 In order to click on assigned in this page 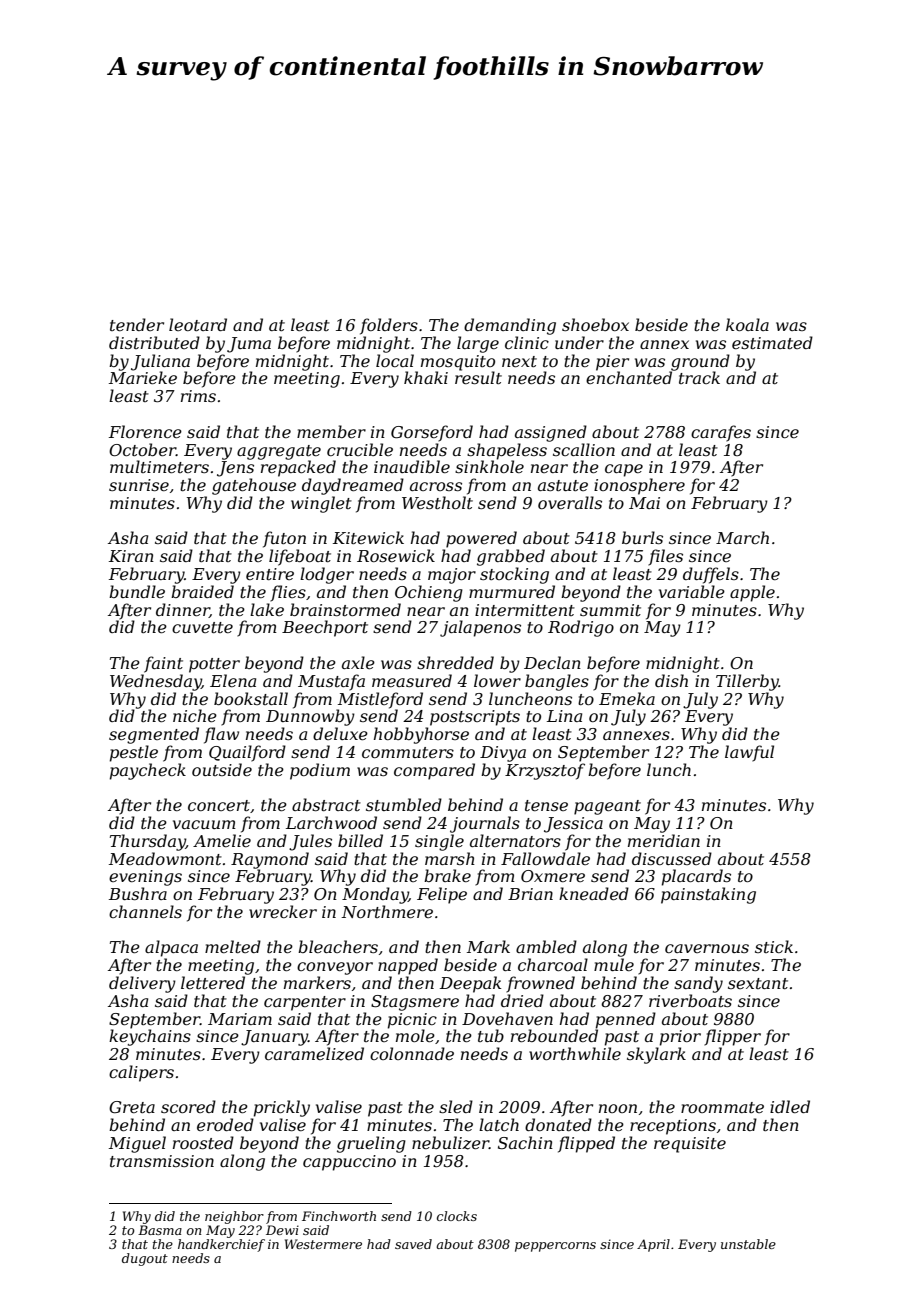, I will do `click(551, 433)`.
